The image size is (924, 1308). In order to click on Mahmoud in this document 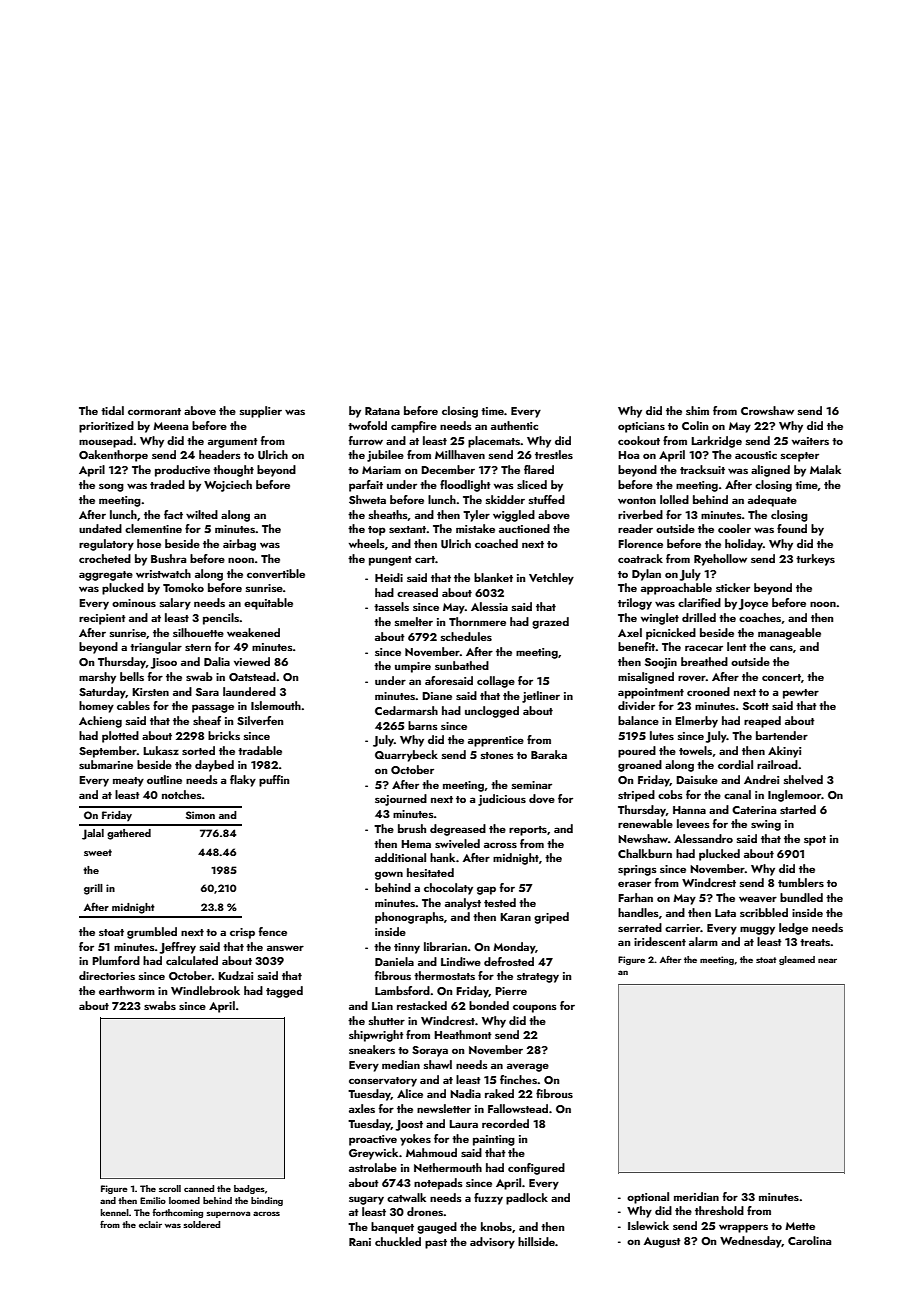, I will do `click(431, 1152)`.
